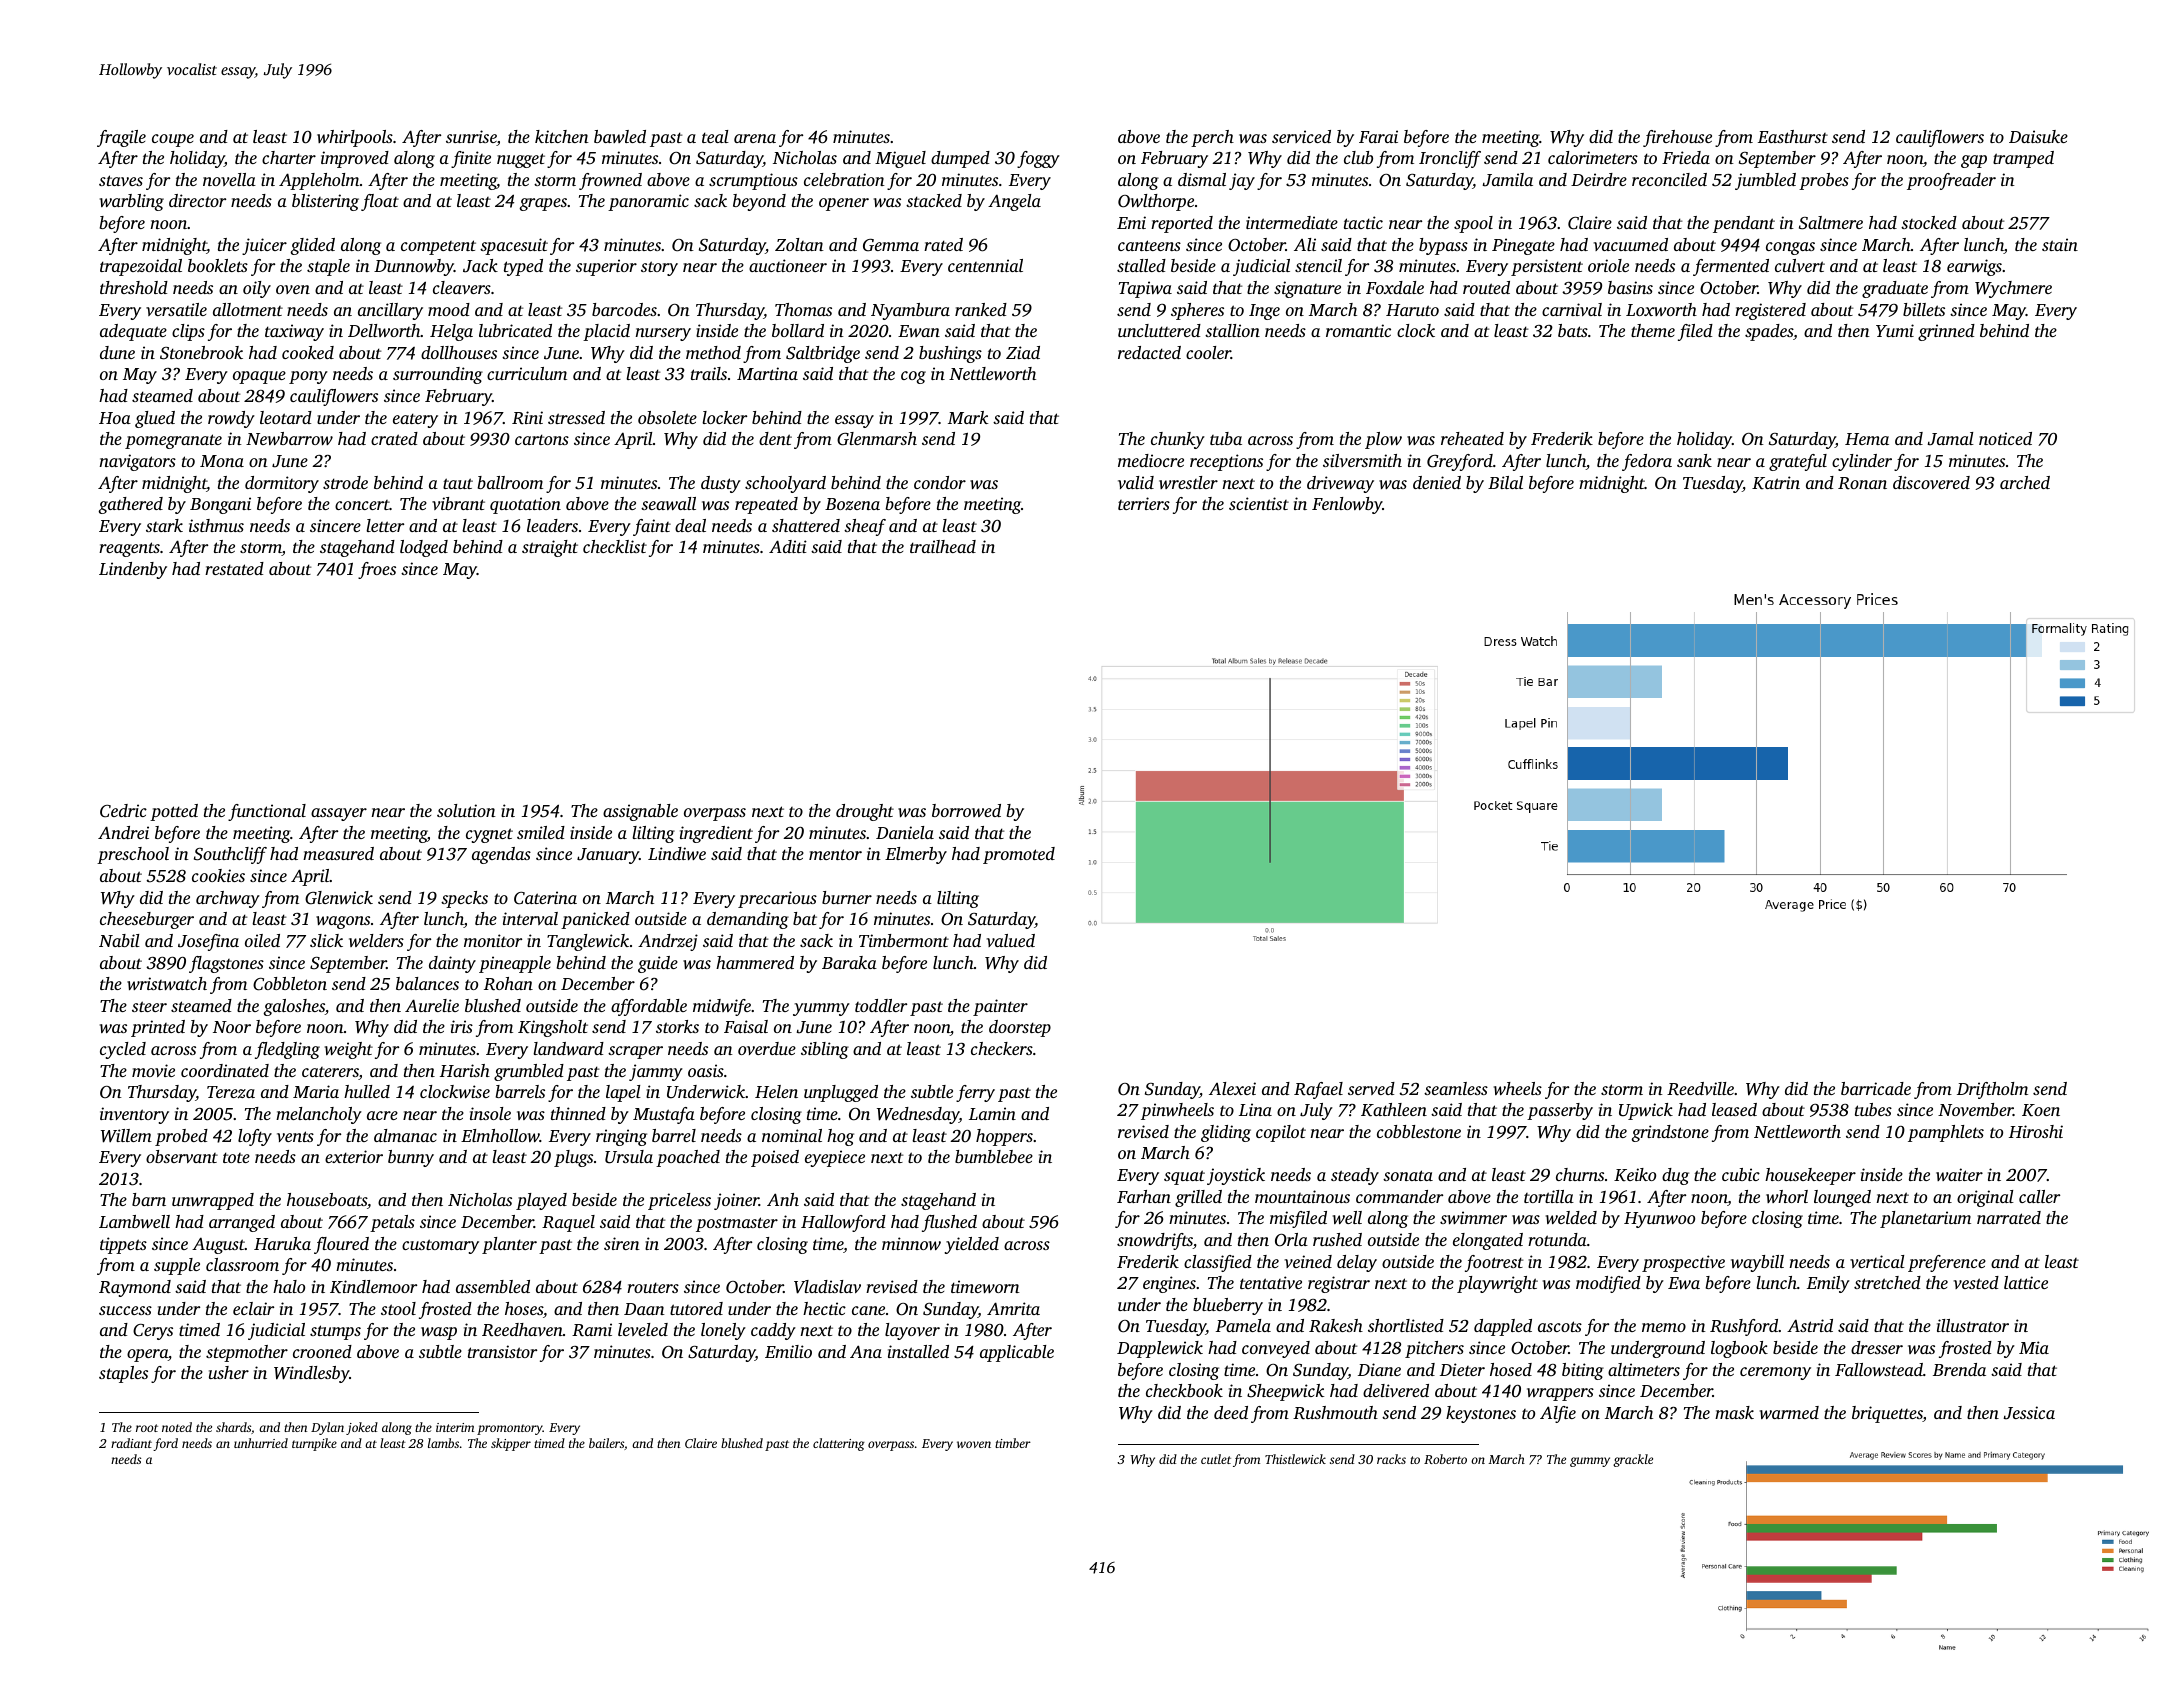  What do you see at coordinates (164, 525) in the image?
I see `stark` at bounding box center [164, 525].
